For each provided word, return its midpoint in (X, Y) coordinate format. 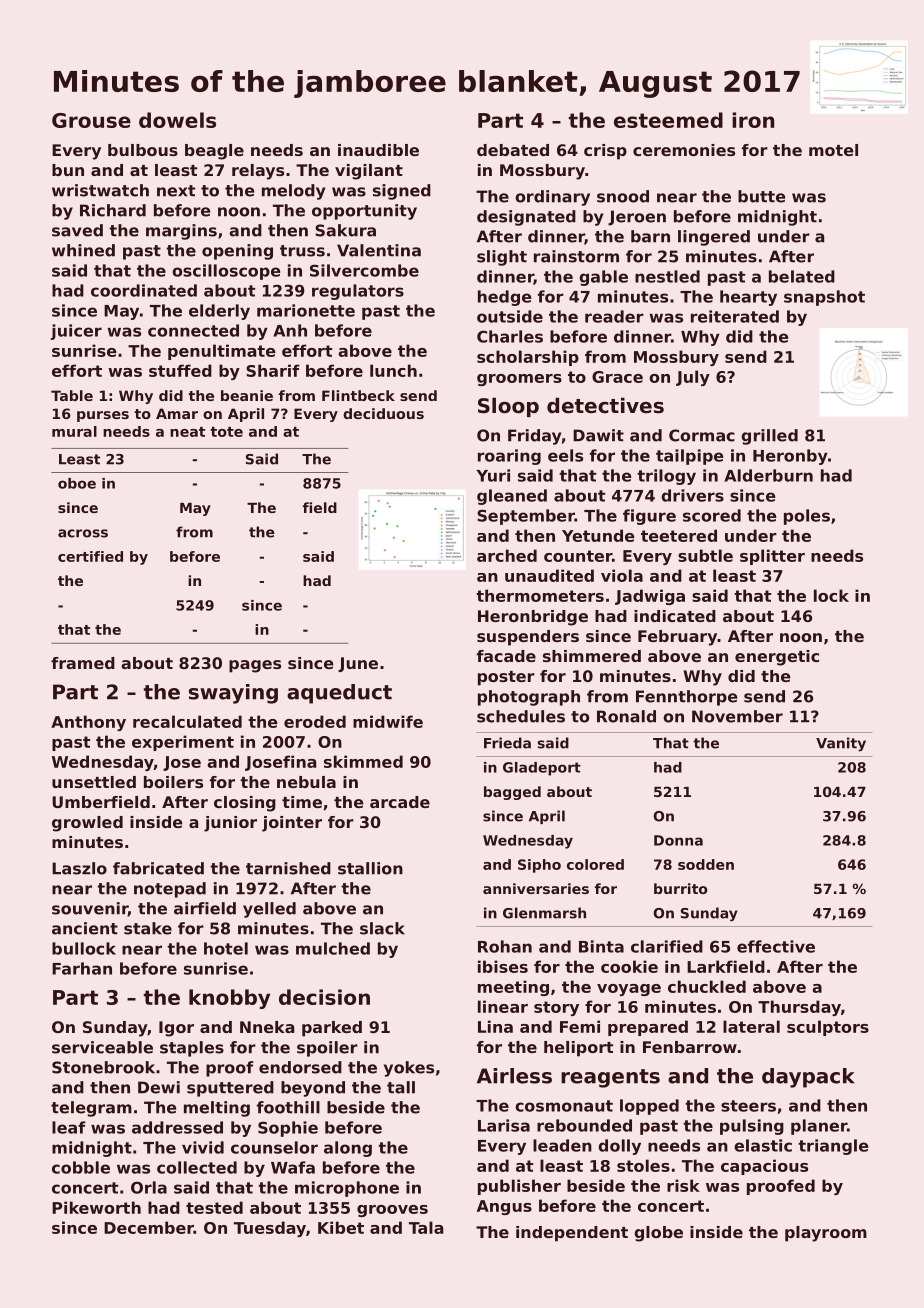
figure (649, 517)
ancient (85, 928)
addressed (177, 1127)
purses (103, 416)
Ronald (626, 716)
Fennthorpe (686, 698)
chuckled (707, 986)
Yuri (493, 475)
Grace (617, 377)
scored (712, 515)
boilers (173, 782)
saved (77, 230)
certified (90, 556)
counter (578, 556)
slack (382, 928)
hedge (504, 298)
